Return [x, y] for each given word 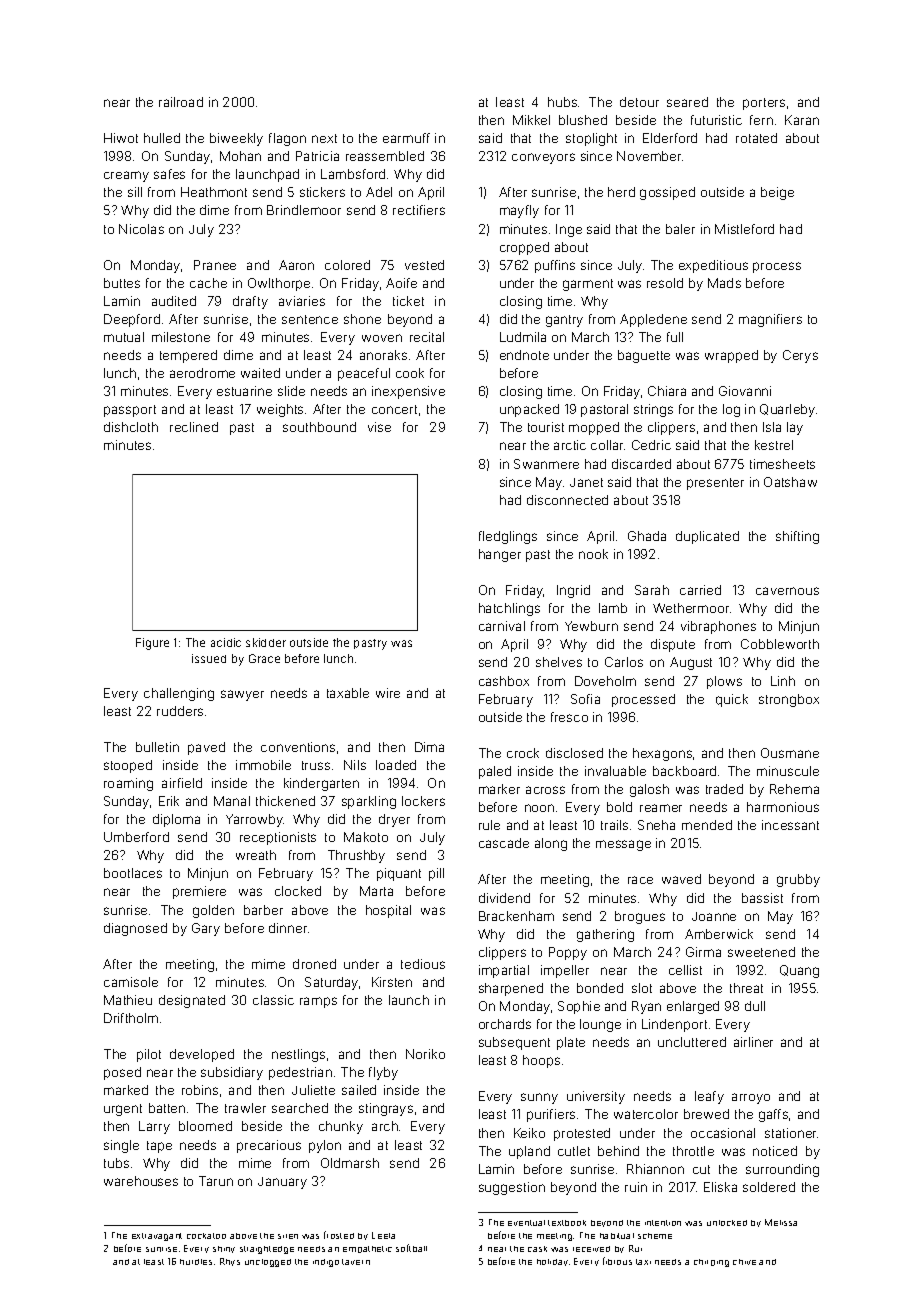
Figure [152, 644]
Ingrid [573, 591]
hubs [562, 102]
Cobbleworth [780, 644]
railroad [181, 102]
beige [777, 193]
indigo [326, 1263]
